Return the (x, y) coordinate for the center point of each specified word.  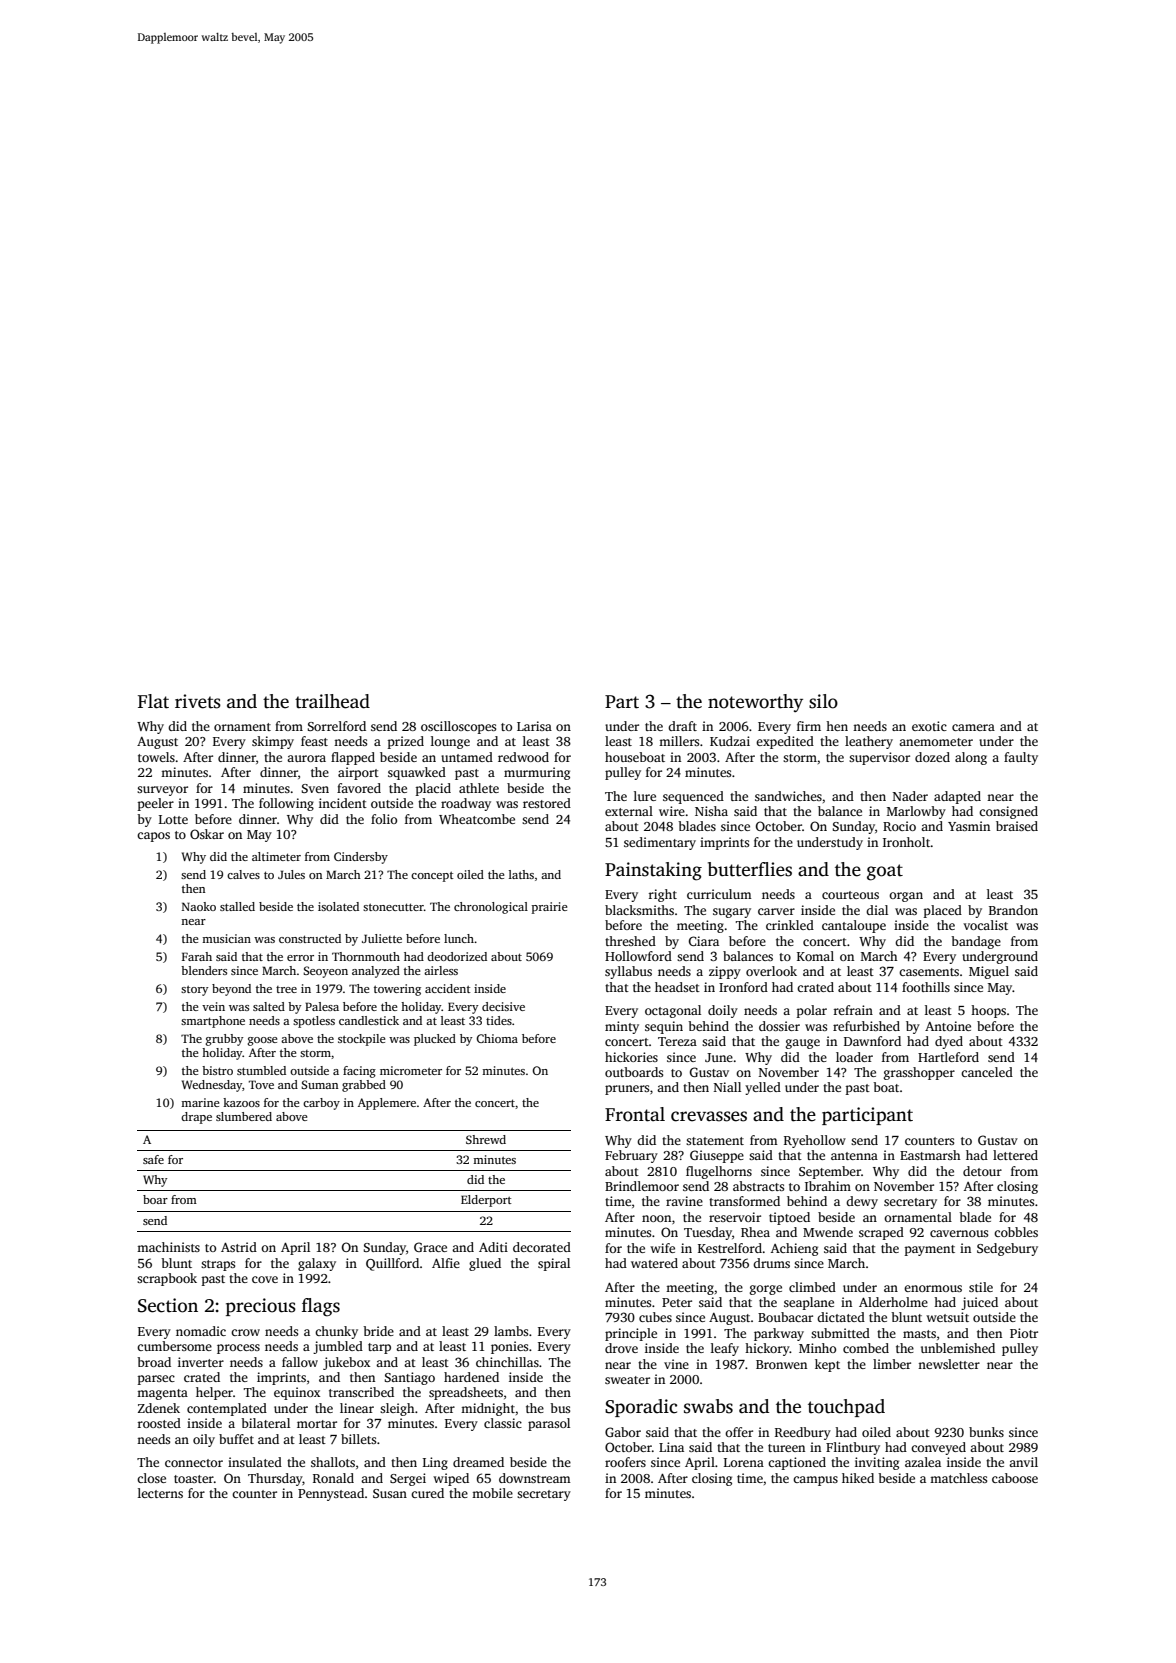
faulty (1021, 758)
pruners (627, 1090)
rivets (198, 701)
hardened (471, 1377)
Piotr (1024, 1333)
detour (982, 1171)
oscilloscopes (458, 727)
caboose (1015, 1478)
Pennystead (331, 1494)
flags (321, 1307)
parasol (549, 1424)
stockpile (361, 1040)
